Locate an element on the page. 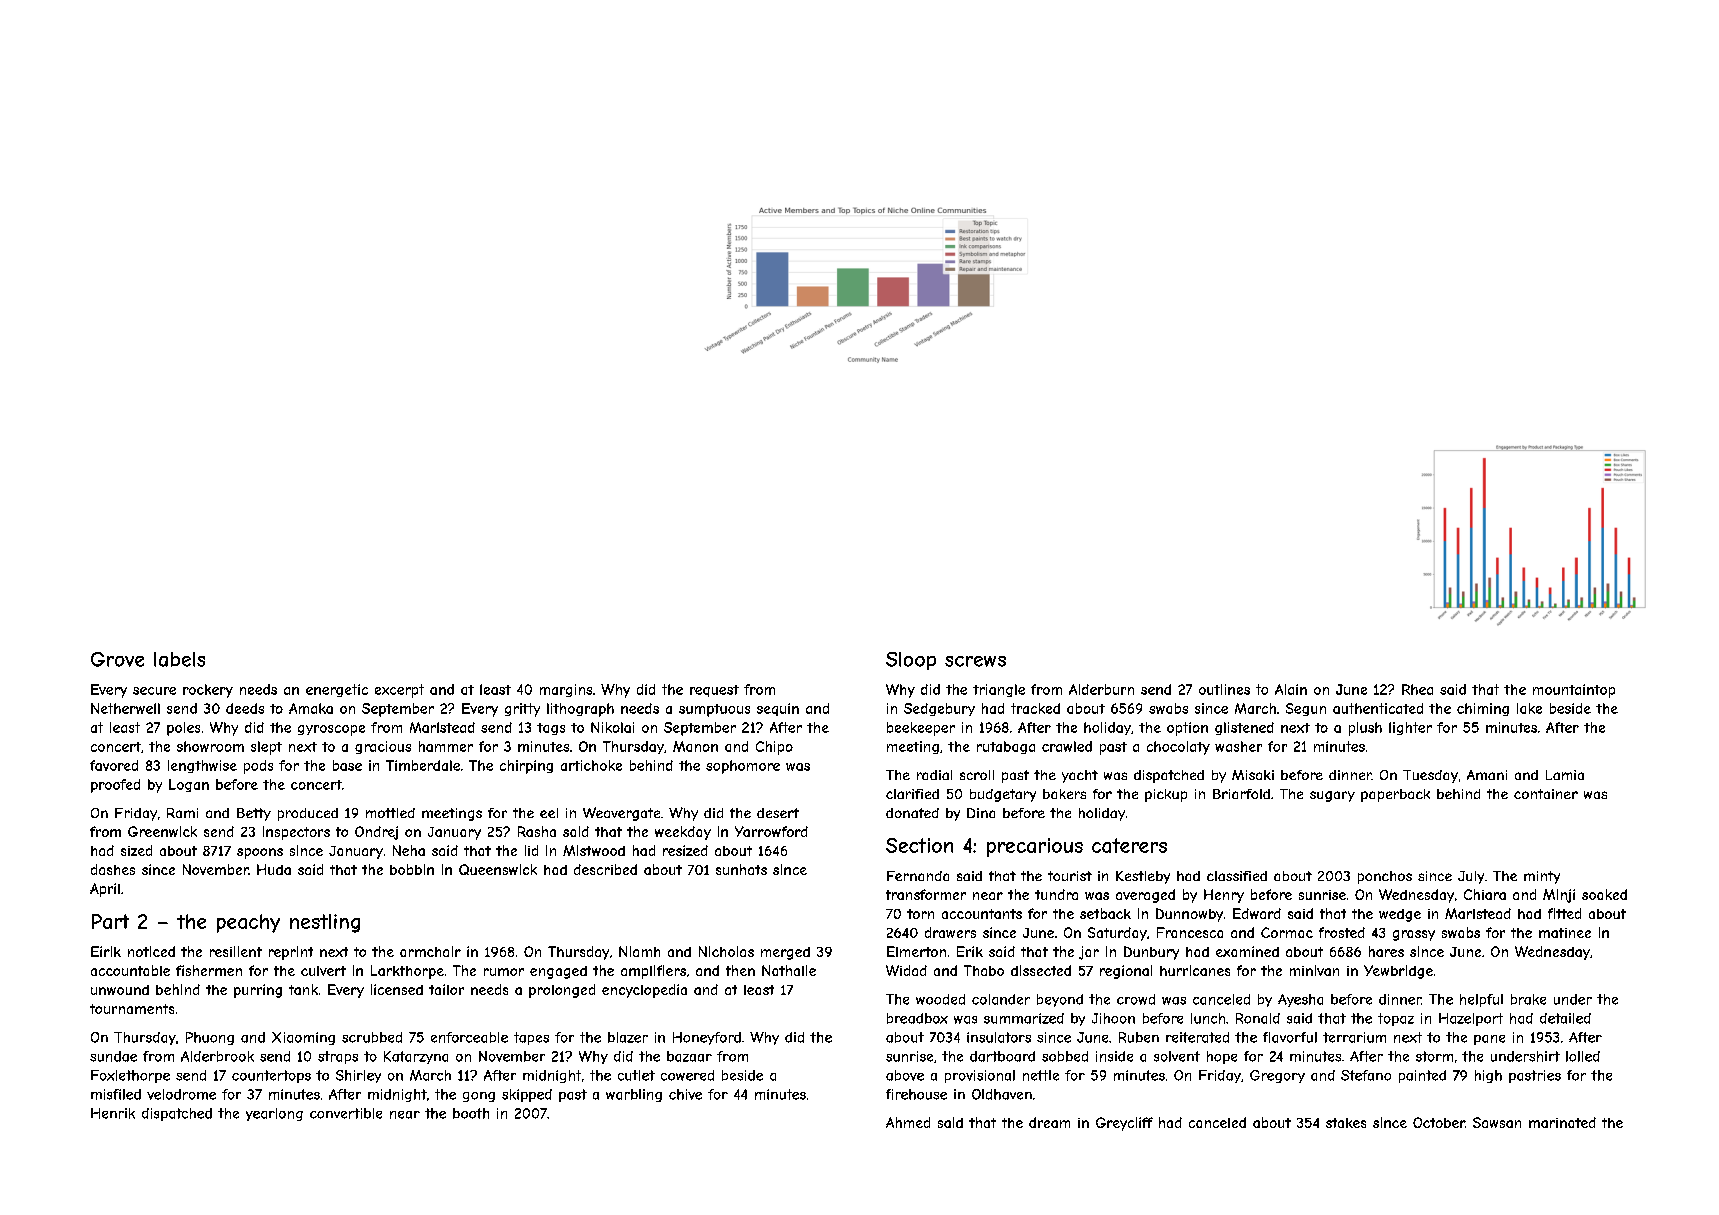 The image size is (1719, 1215). Segun is located at coordinates (1306, 709).
